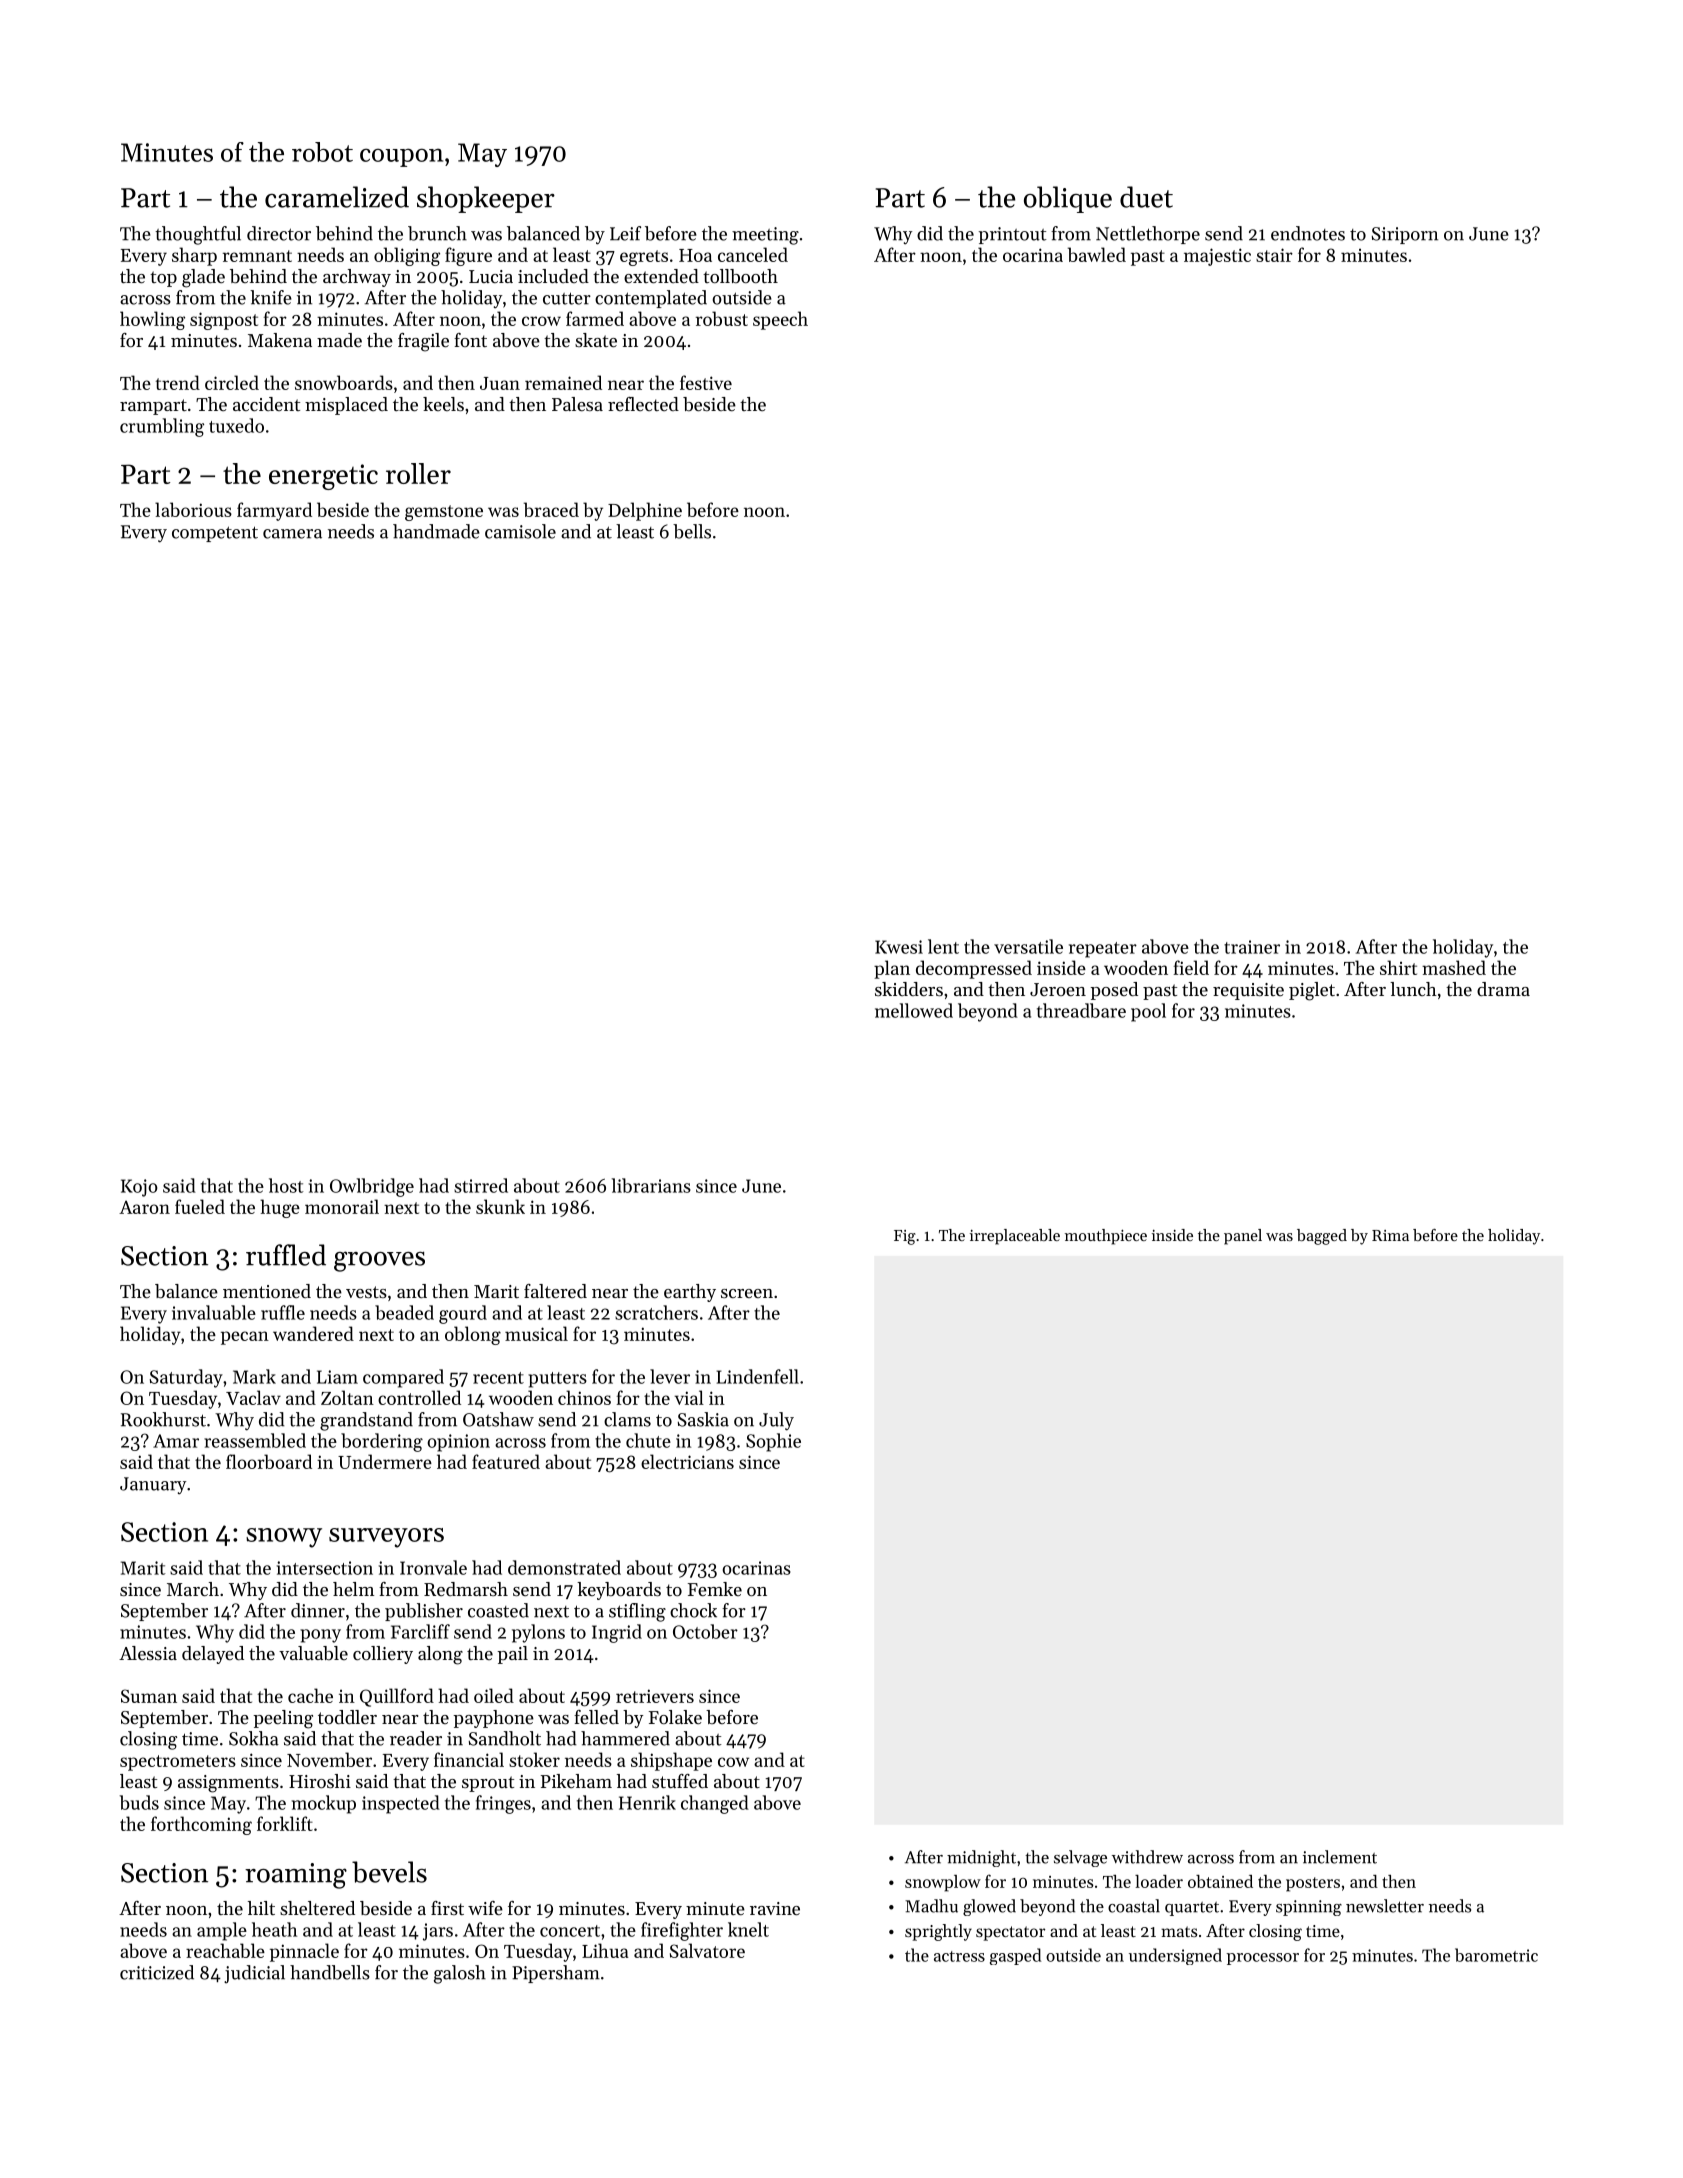 Image resolution: width=1683 pixels, height=2178 pixels. I want to click on reflected, so click(643, 404).
